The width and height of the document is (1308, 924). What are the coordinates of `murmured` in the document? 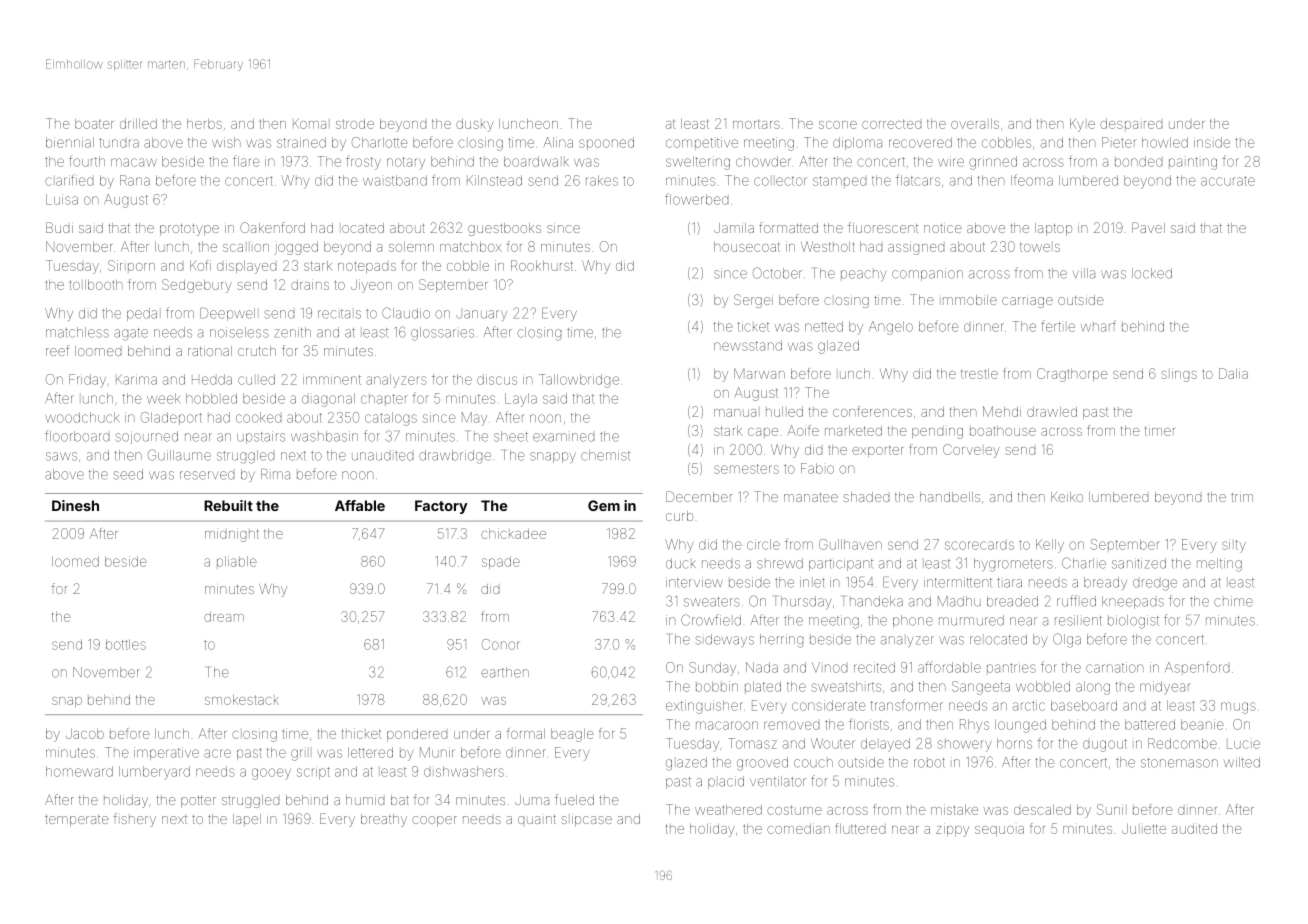 It's located at (971, 620).
